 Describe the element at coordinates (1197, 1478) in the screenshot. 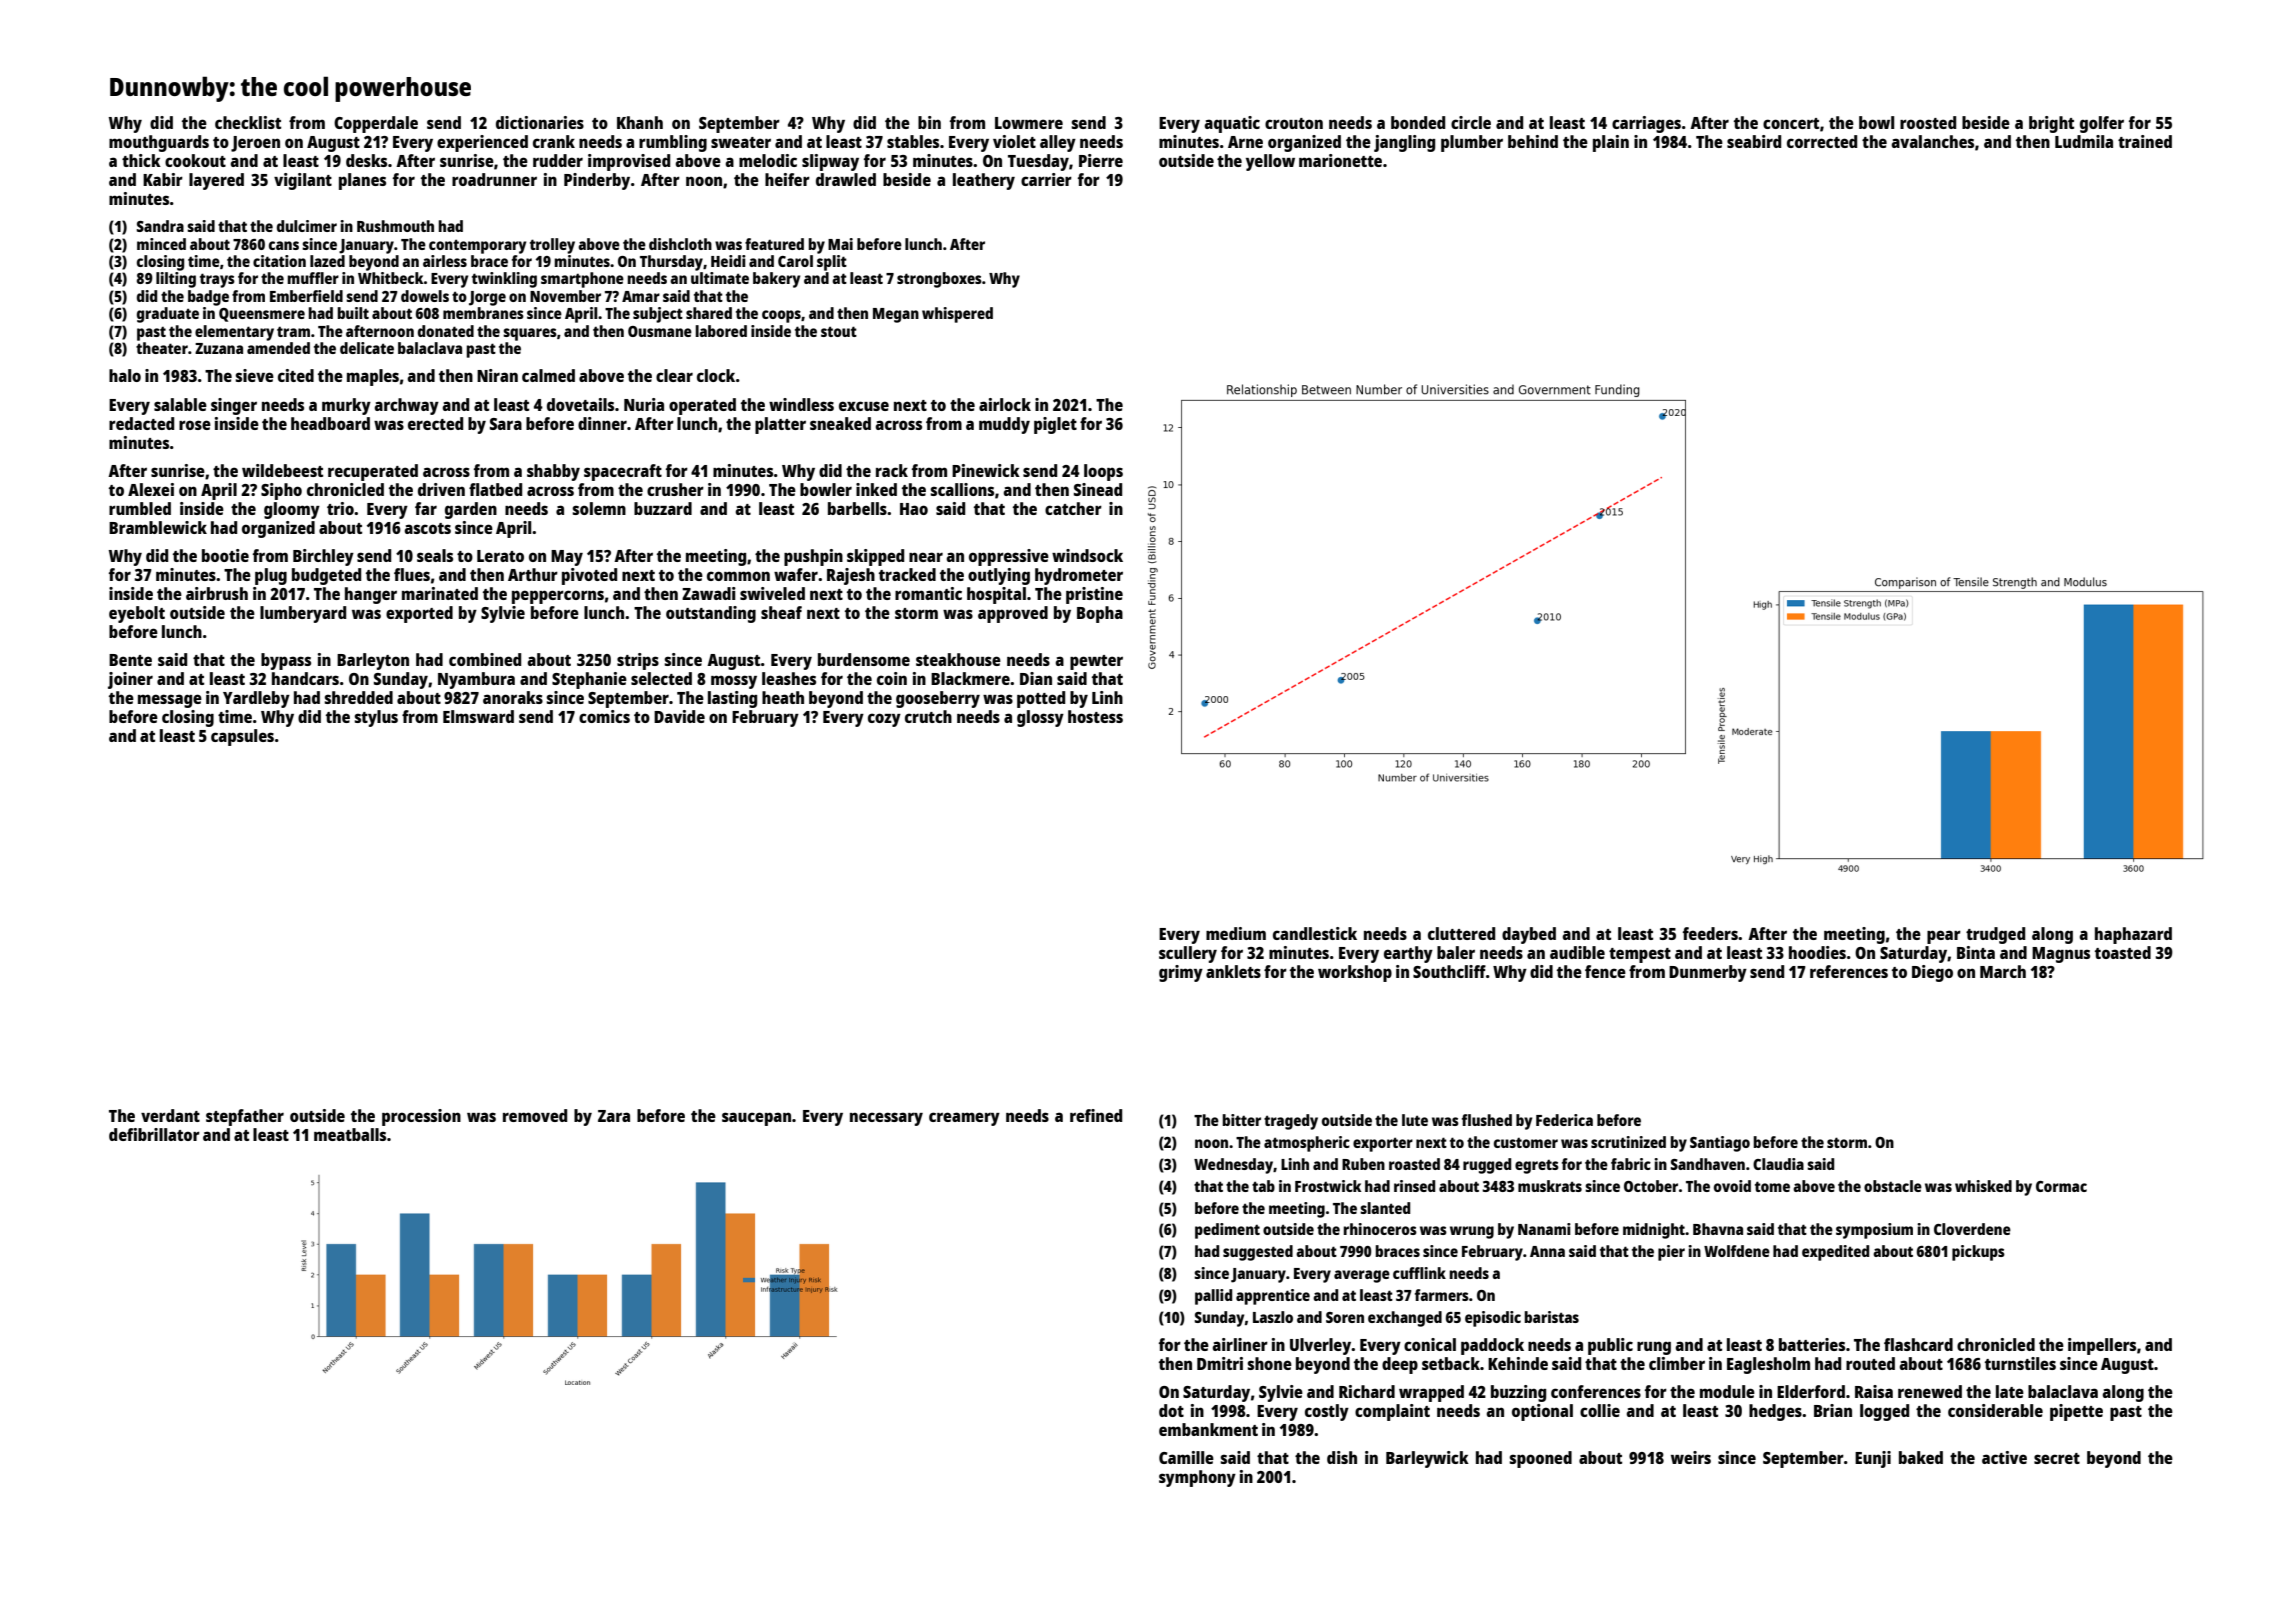

I see `symphony` at that location.
